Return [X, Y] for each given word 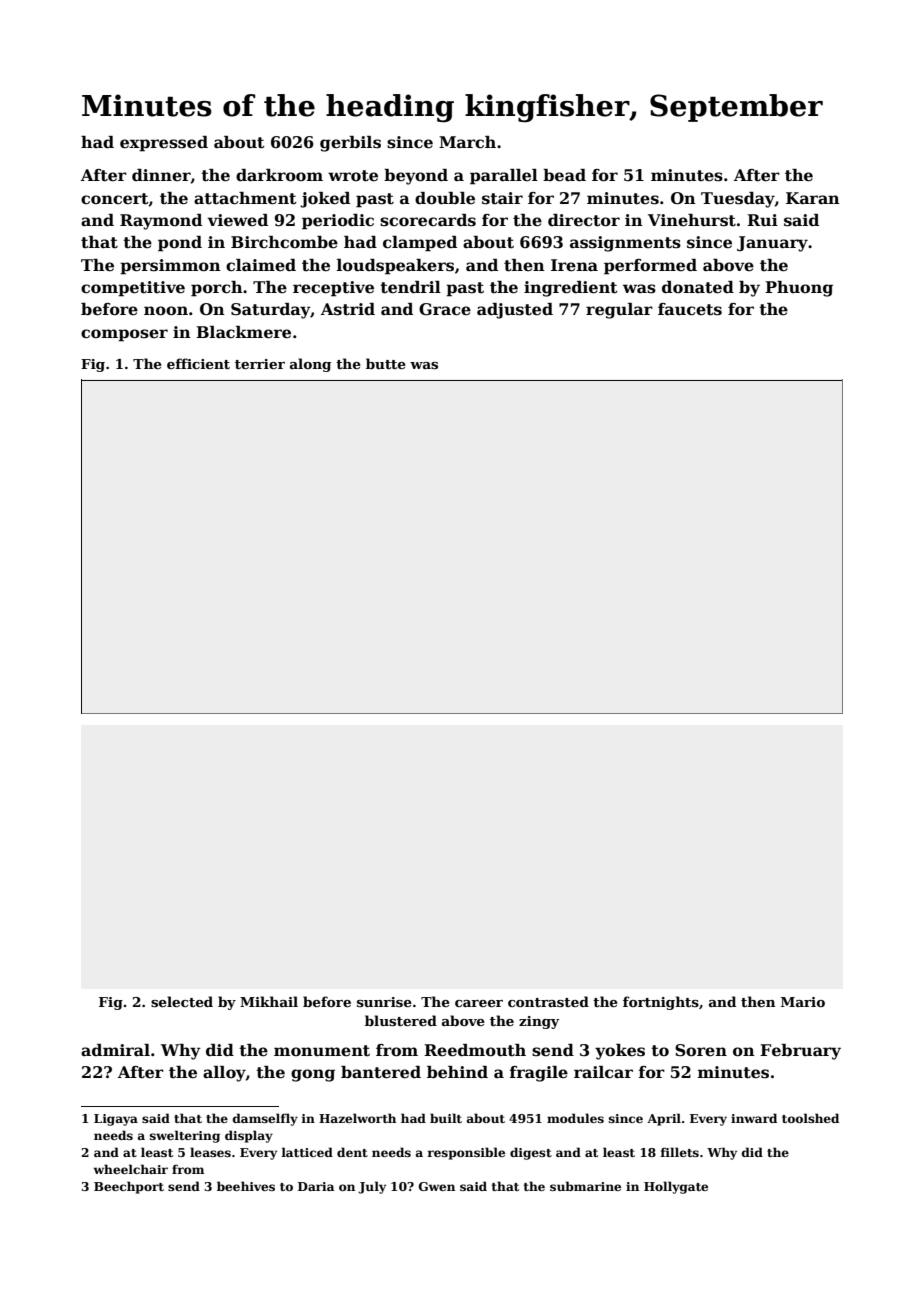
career [479, 1003]
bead [564, 175]
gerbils [350, 144]
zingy [539, 1022]
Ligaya [116, 1120]
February [800, 1052]
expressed [164, 144]
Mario [803, 1002]
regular [619, 311]
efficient [198, 363]
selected [182, 1001]
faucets [690, 309]
